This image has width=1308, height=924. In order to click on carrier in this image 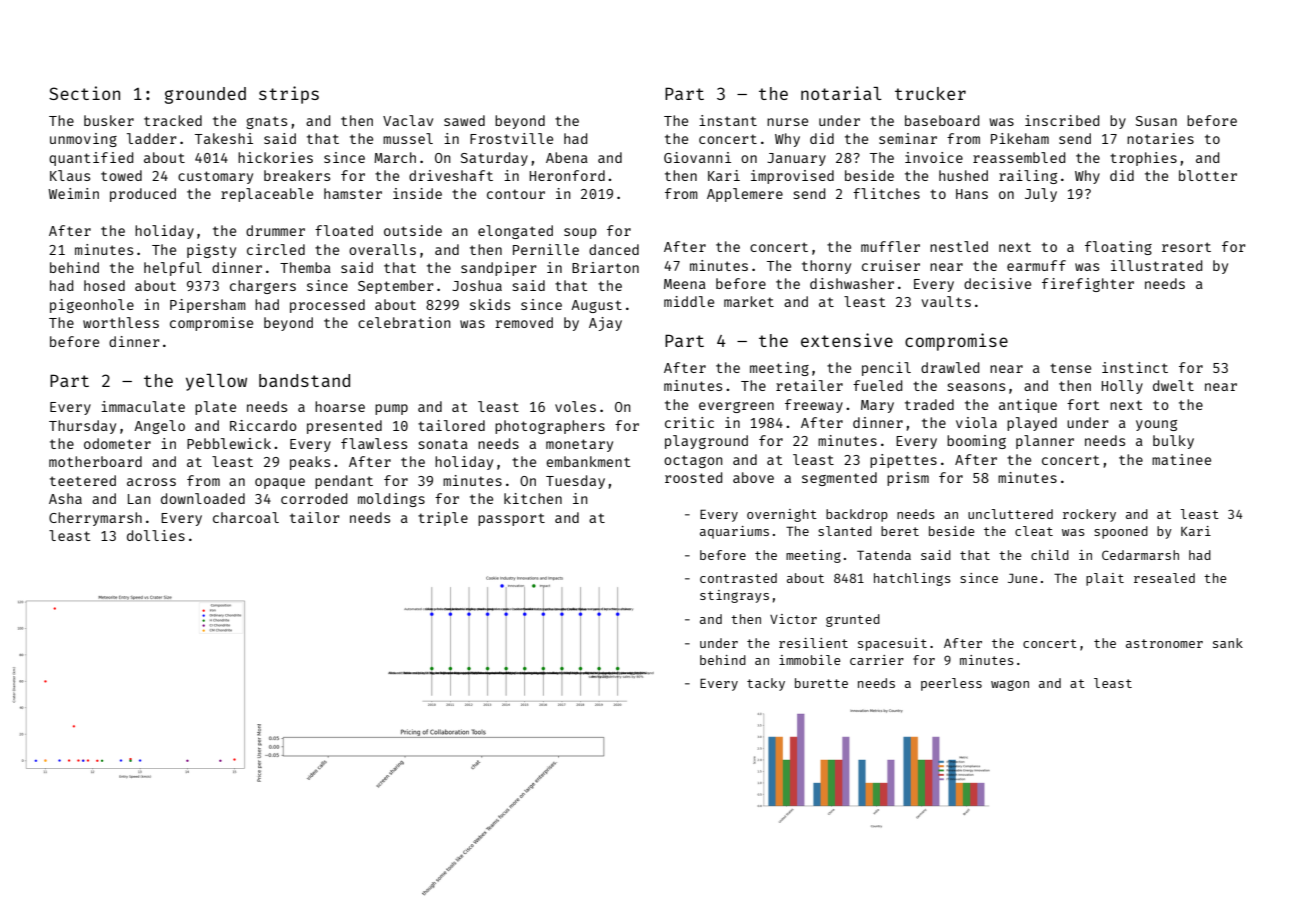, I will do `click(877, 660)`.
